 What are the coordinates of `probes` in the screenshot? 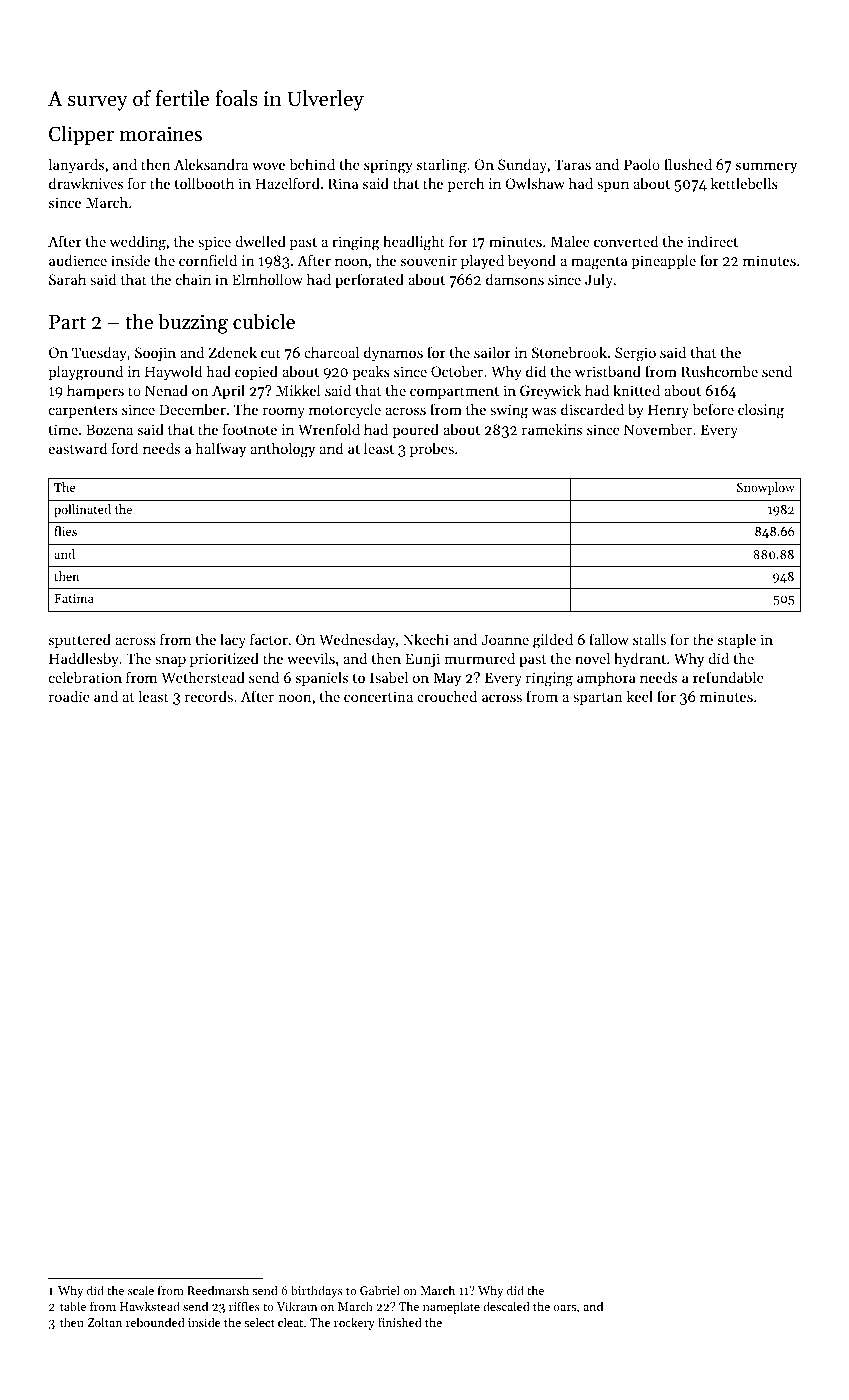 It's located at (432, 449).
